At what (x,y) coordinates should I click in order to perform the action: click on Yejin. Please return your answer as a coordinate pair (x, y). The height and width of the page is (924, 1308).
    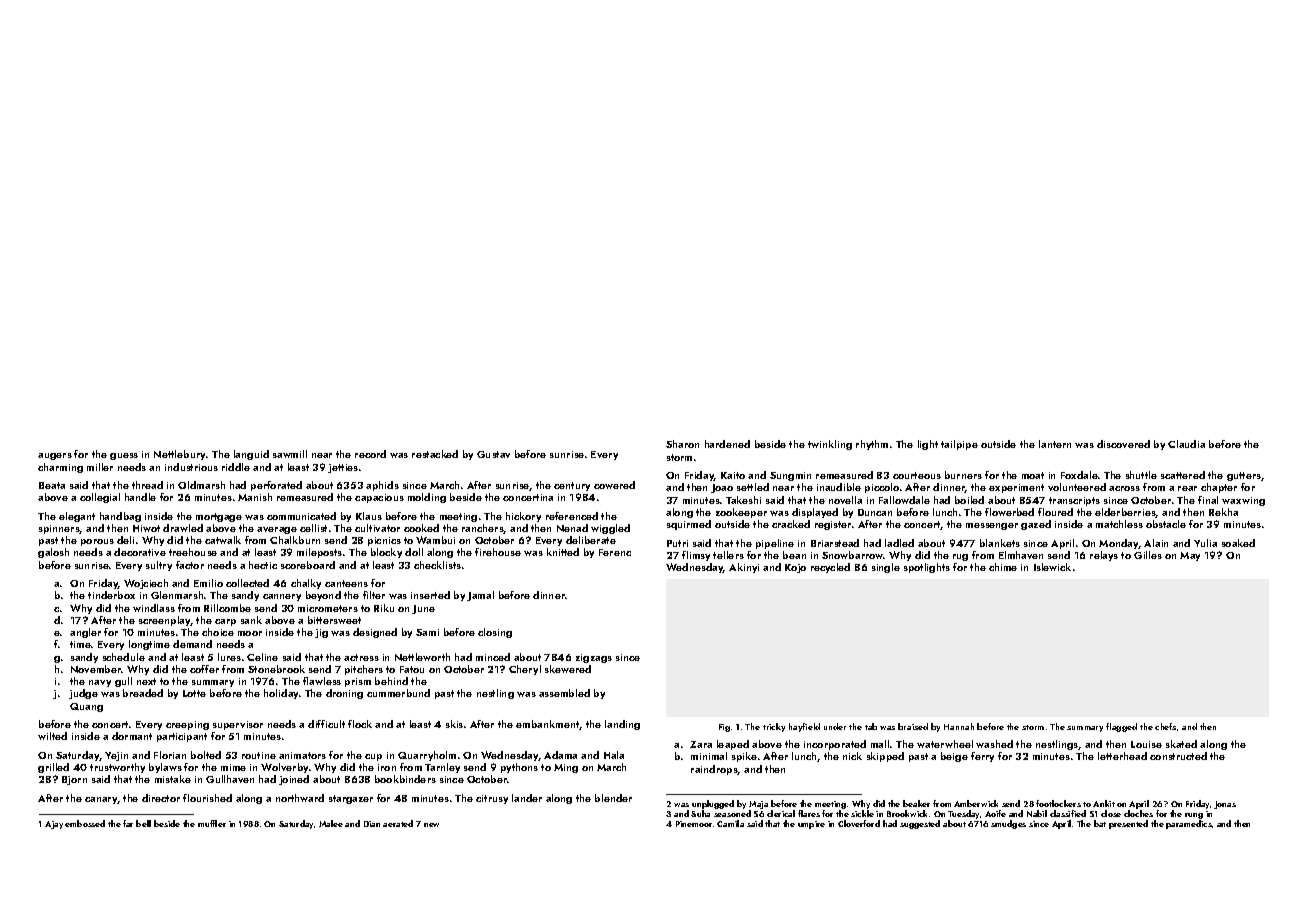
    Looking at the image, I should click on (116, 756).
